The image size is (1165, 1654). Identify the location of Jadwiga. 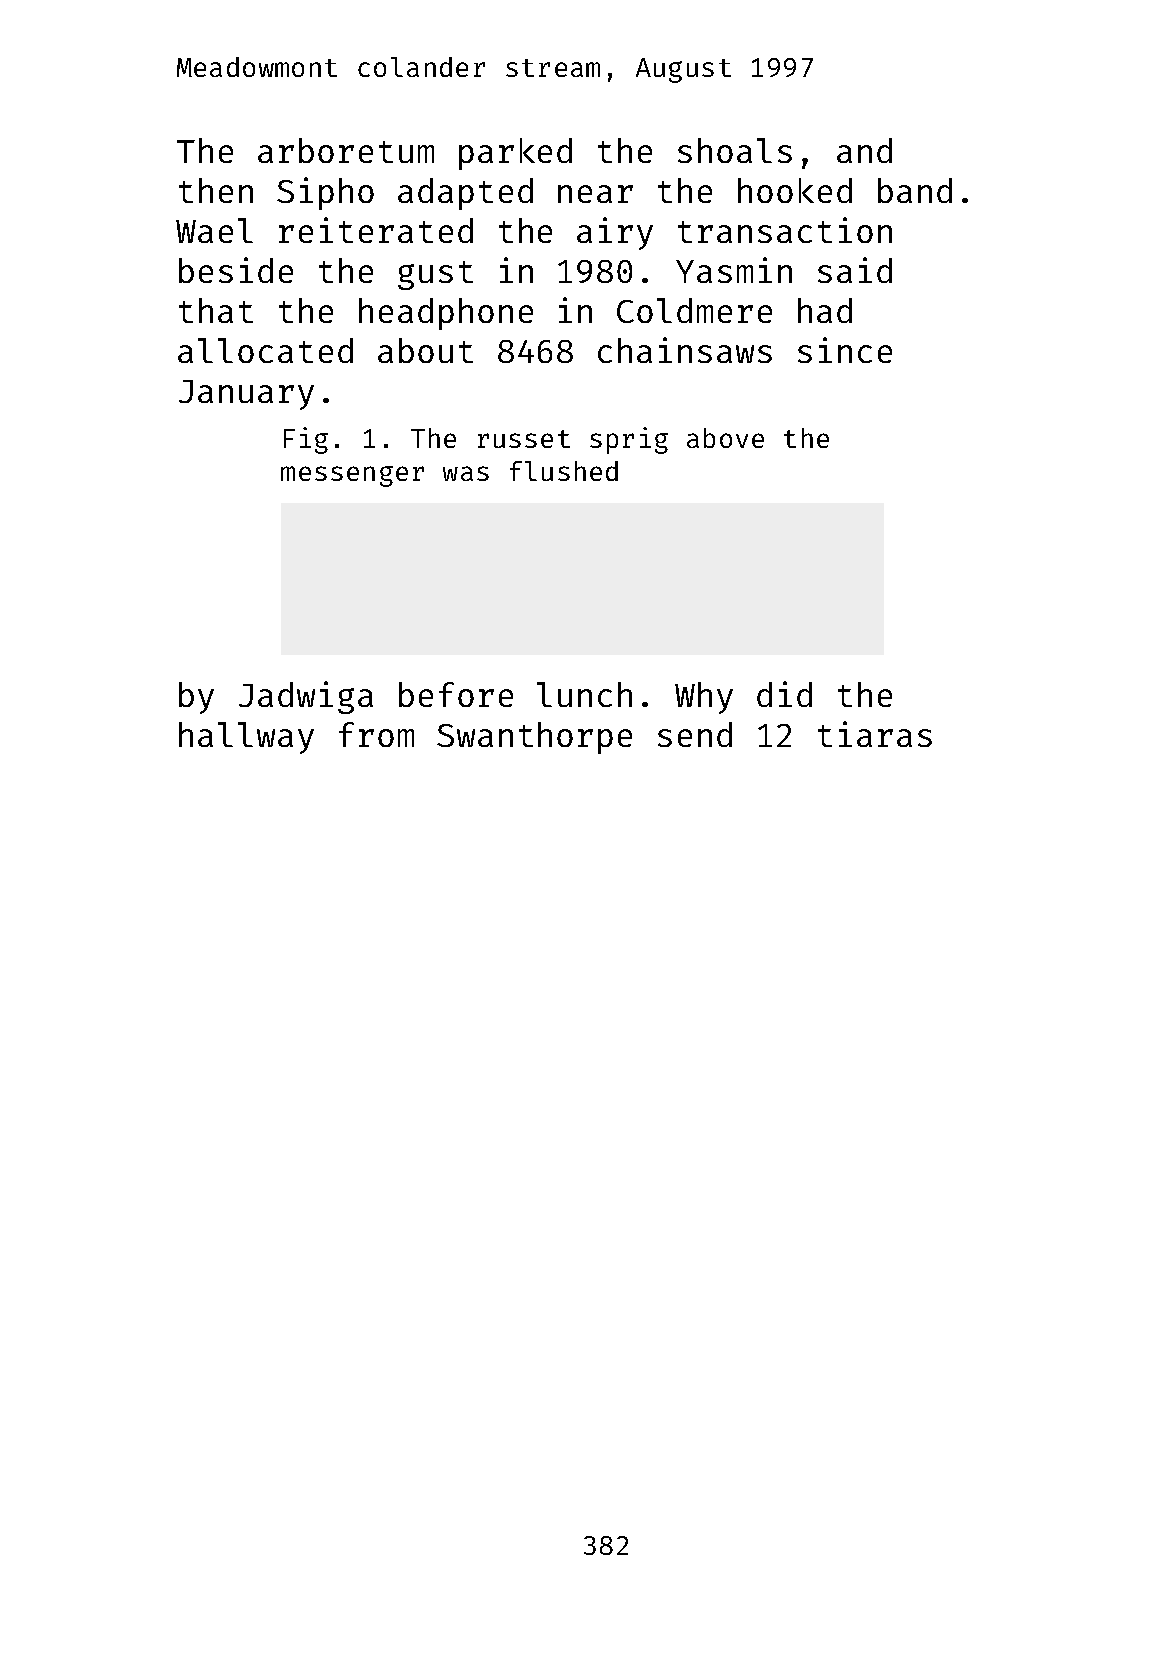
(306, 697).
